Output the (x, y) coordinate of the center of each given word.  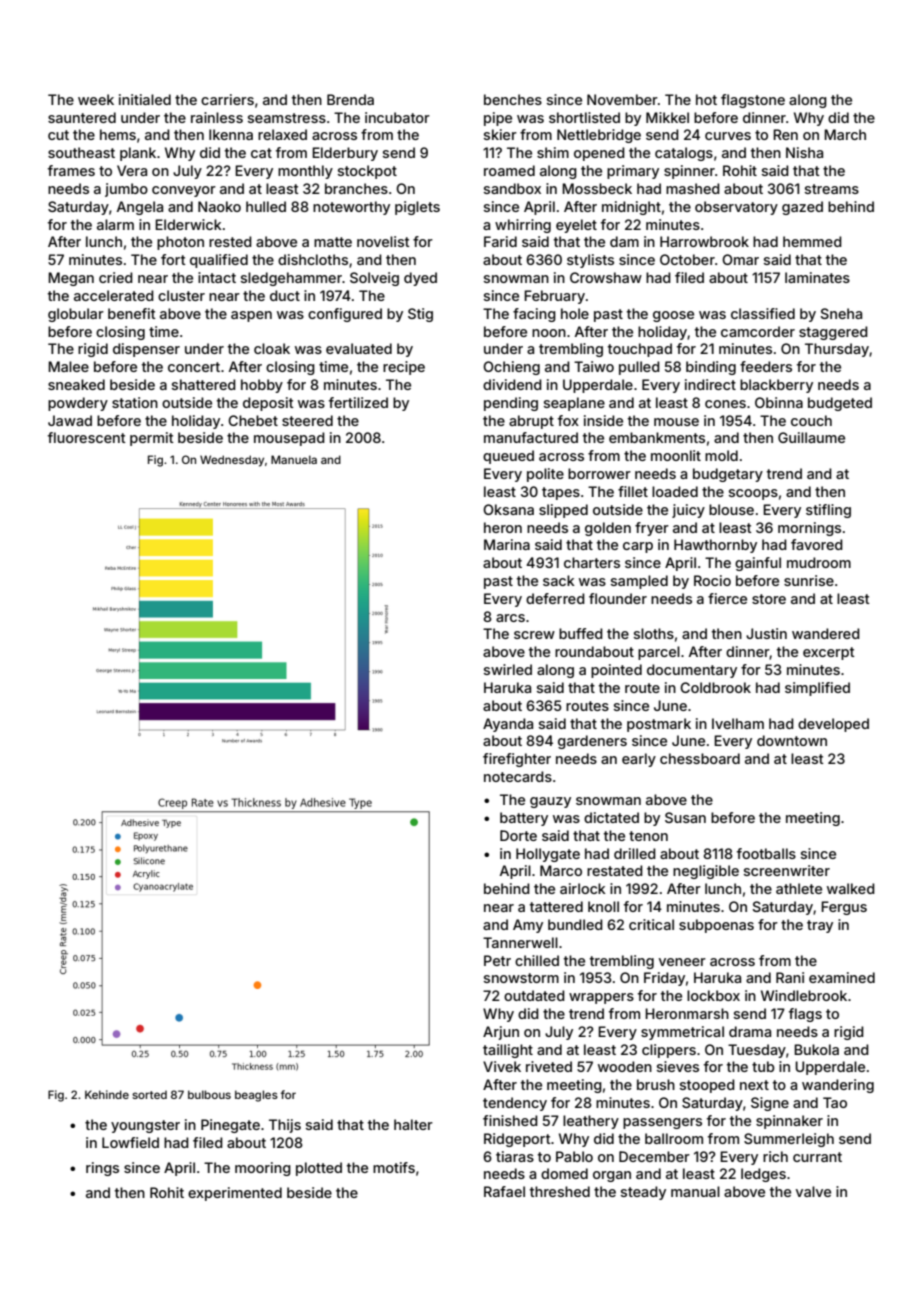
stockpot (367, 172)
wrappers (601, 998)
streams (832, 189)
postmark (659, 725)
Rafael (504, 1191)
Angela (140, 208)
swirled (508, 669)
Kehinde (107, 1094)
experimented (235, 1194)
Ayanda (508, 725)
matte (333, 242)
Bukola (816, 1049)
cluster (181, 295)
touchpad (640, 350)
